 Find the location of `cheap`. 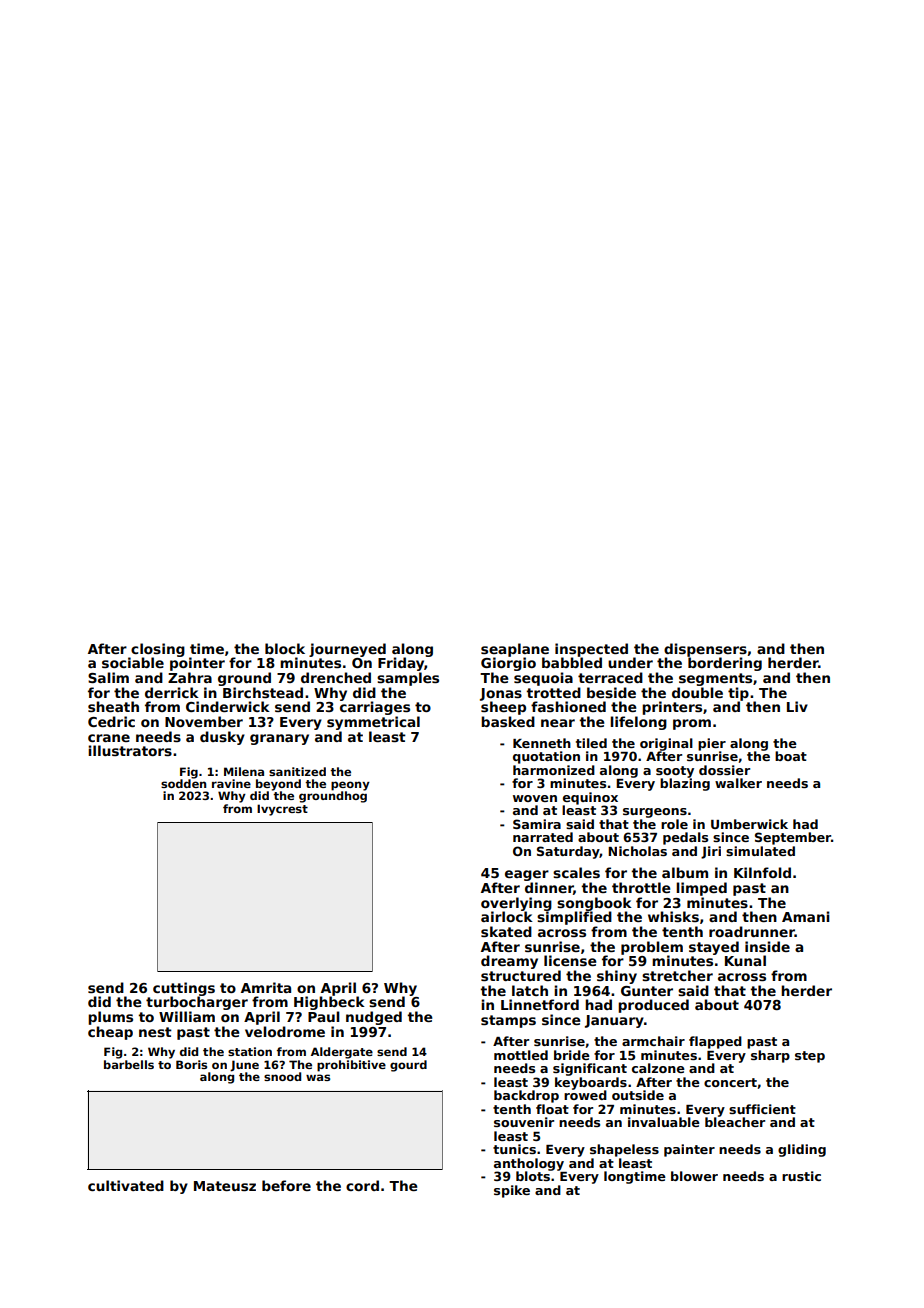

cheap is located at coordinates (110, 1033).
